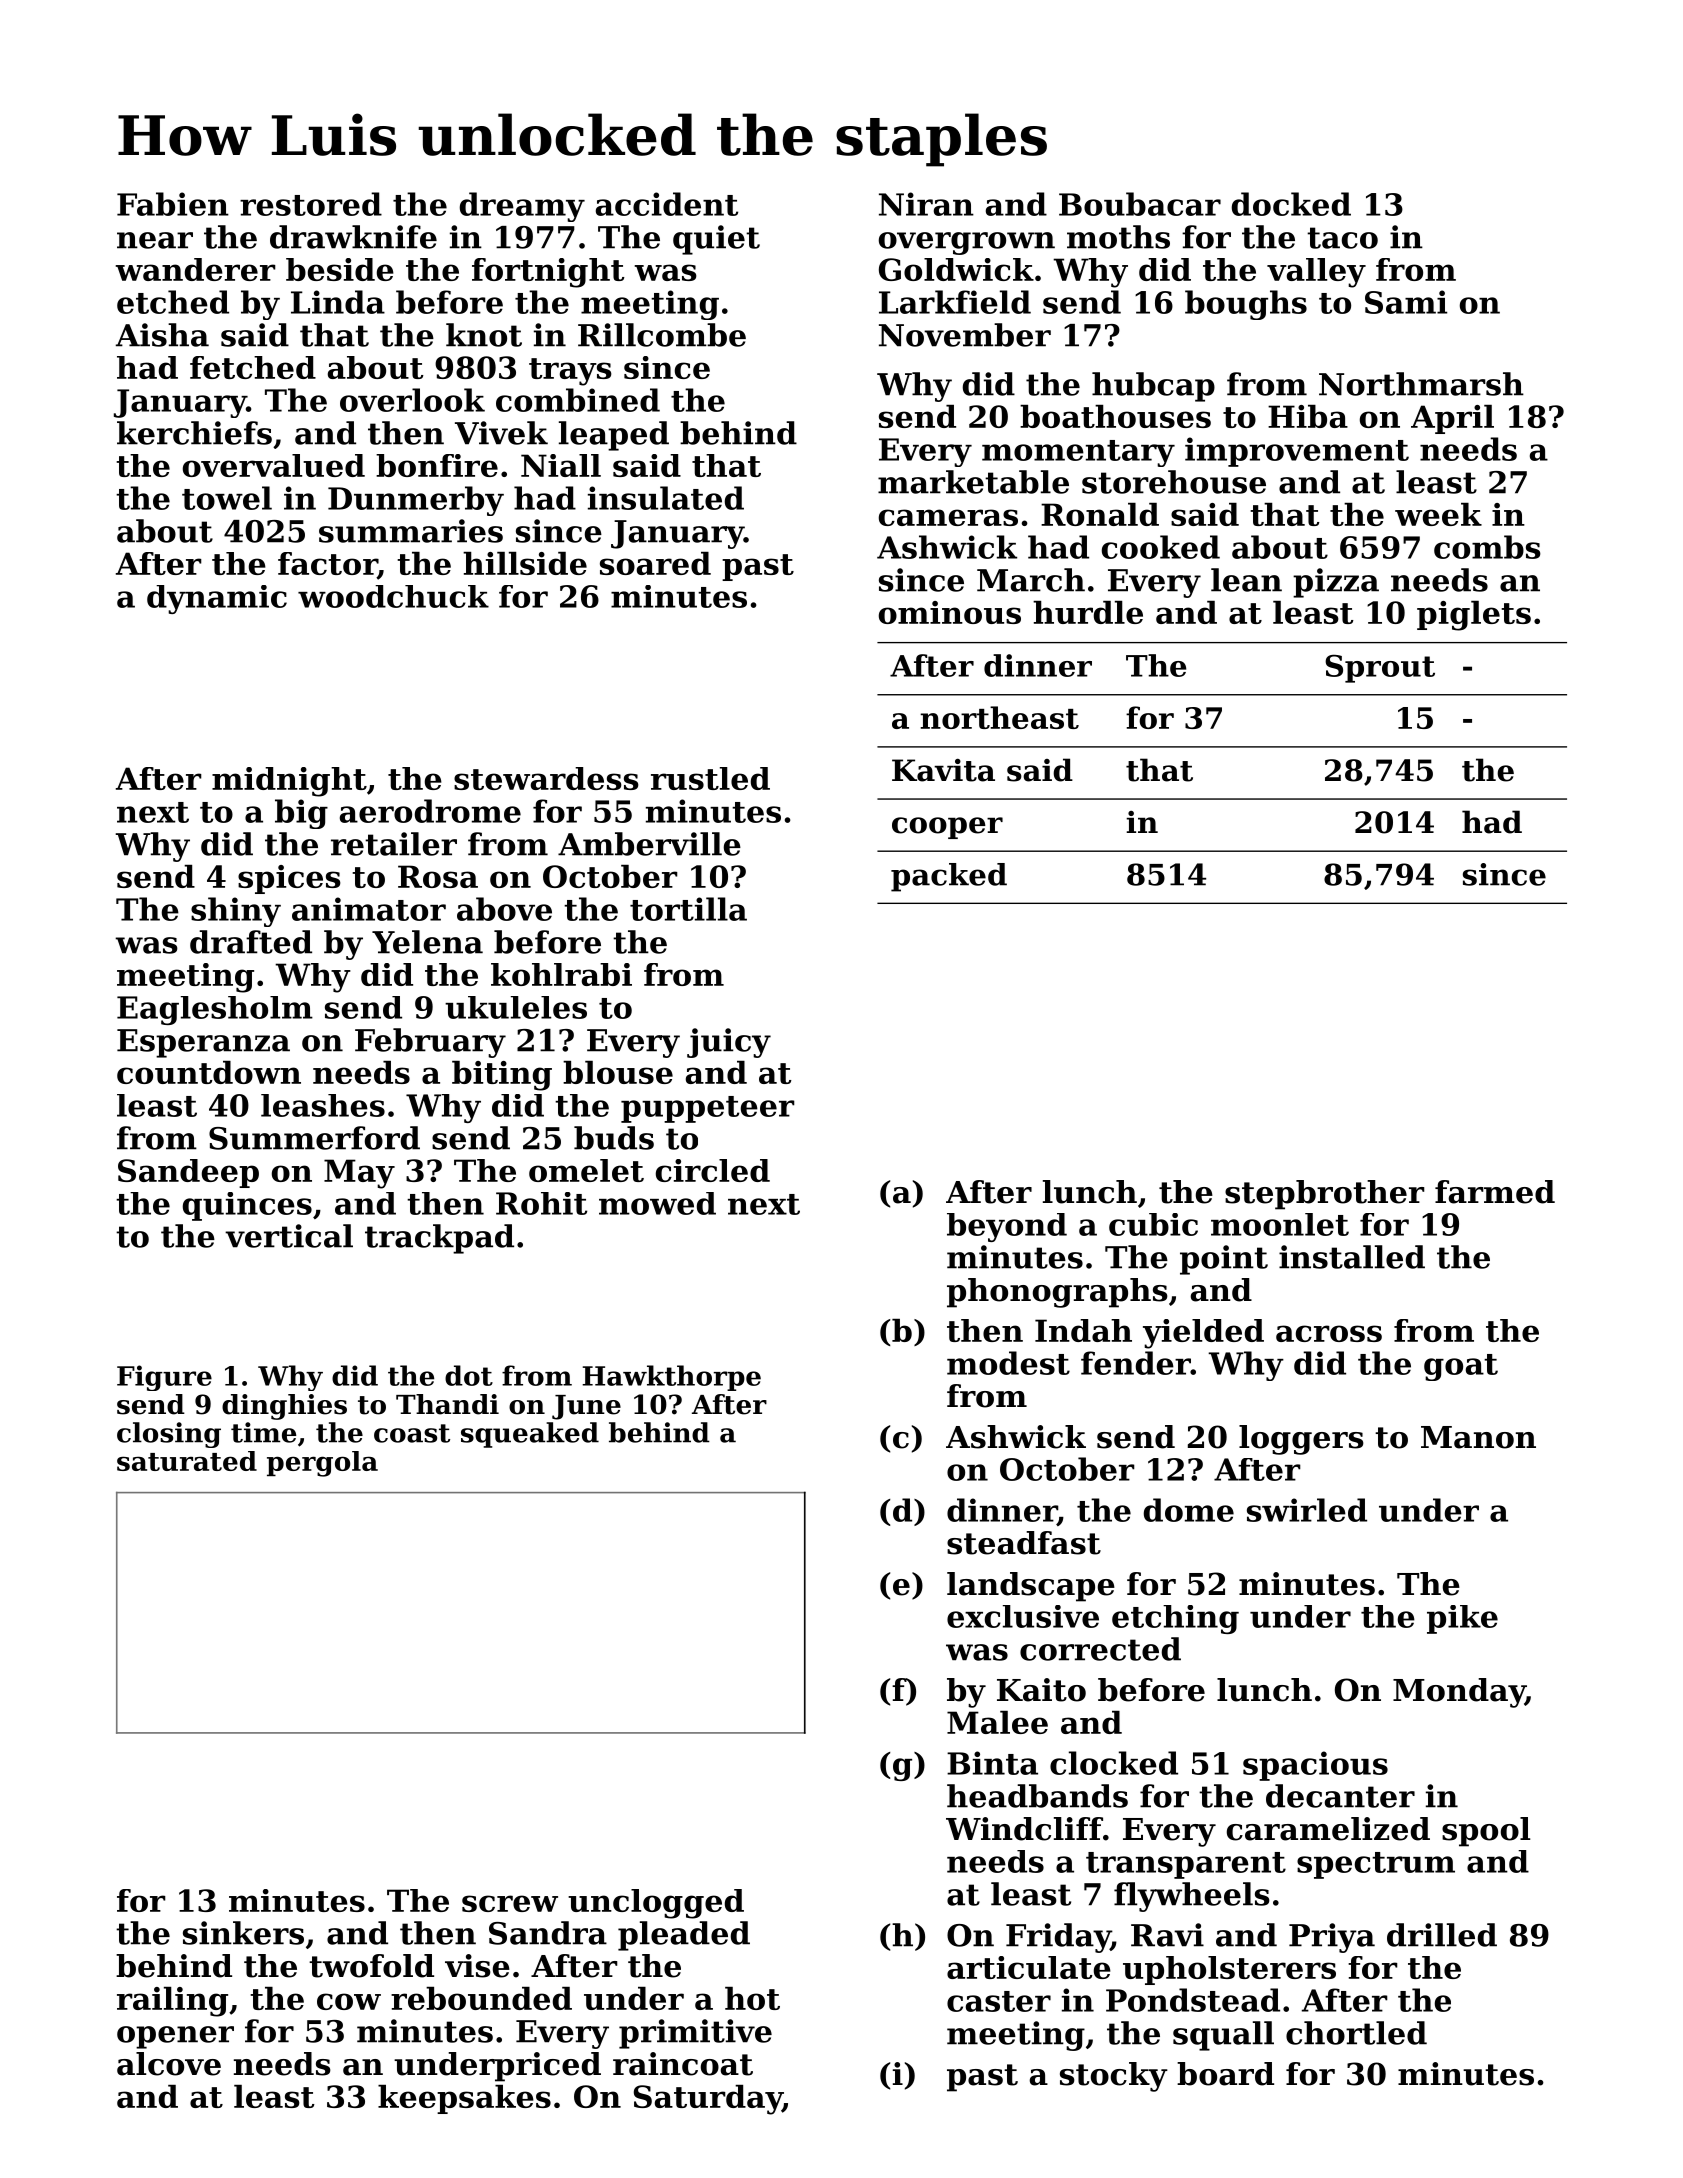  What do you see at coordinates (340, 269) in the document?
I see `beside` at bounding box center [340, 269].
